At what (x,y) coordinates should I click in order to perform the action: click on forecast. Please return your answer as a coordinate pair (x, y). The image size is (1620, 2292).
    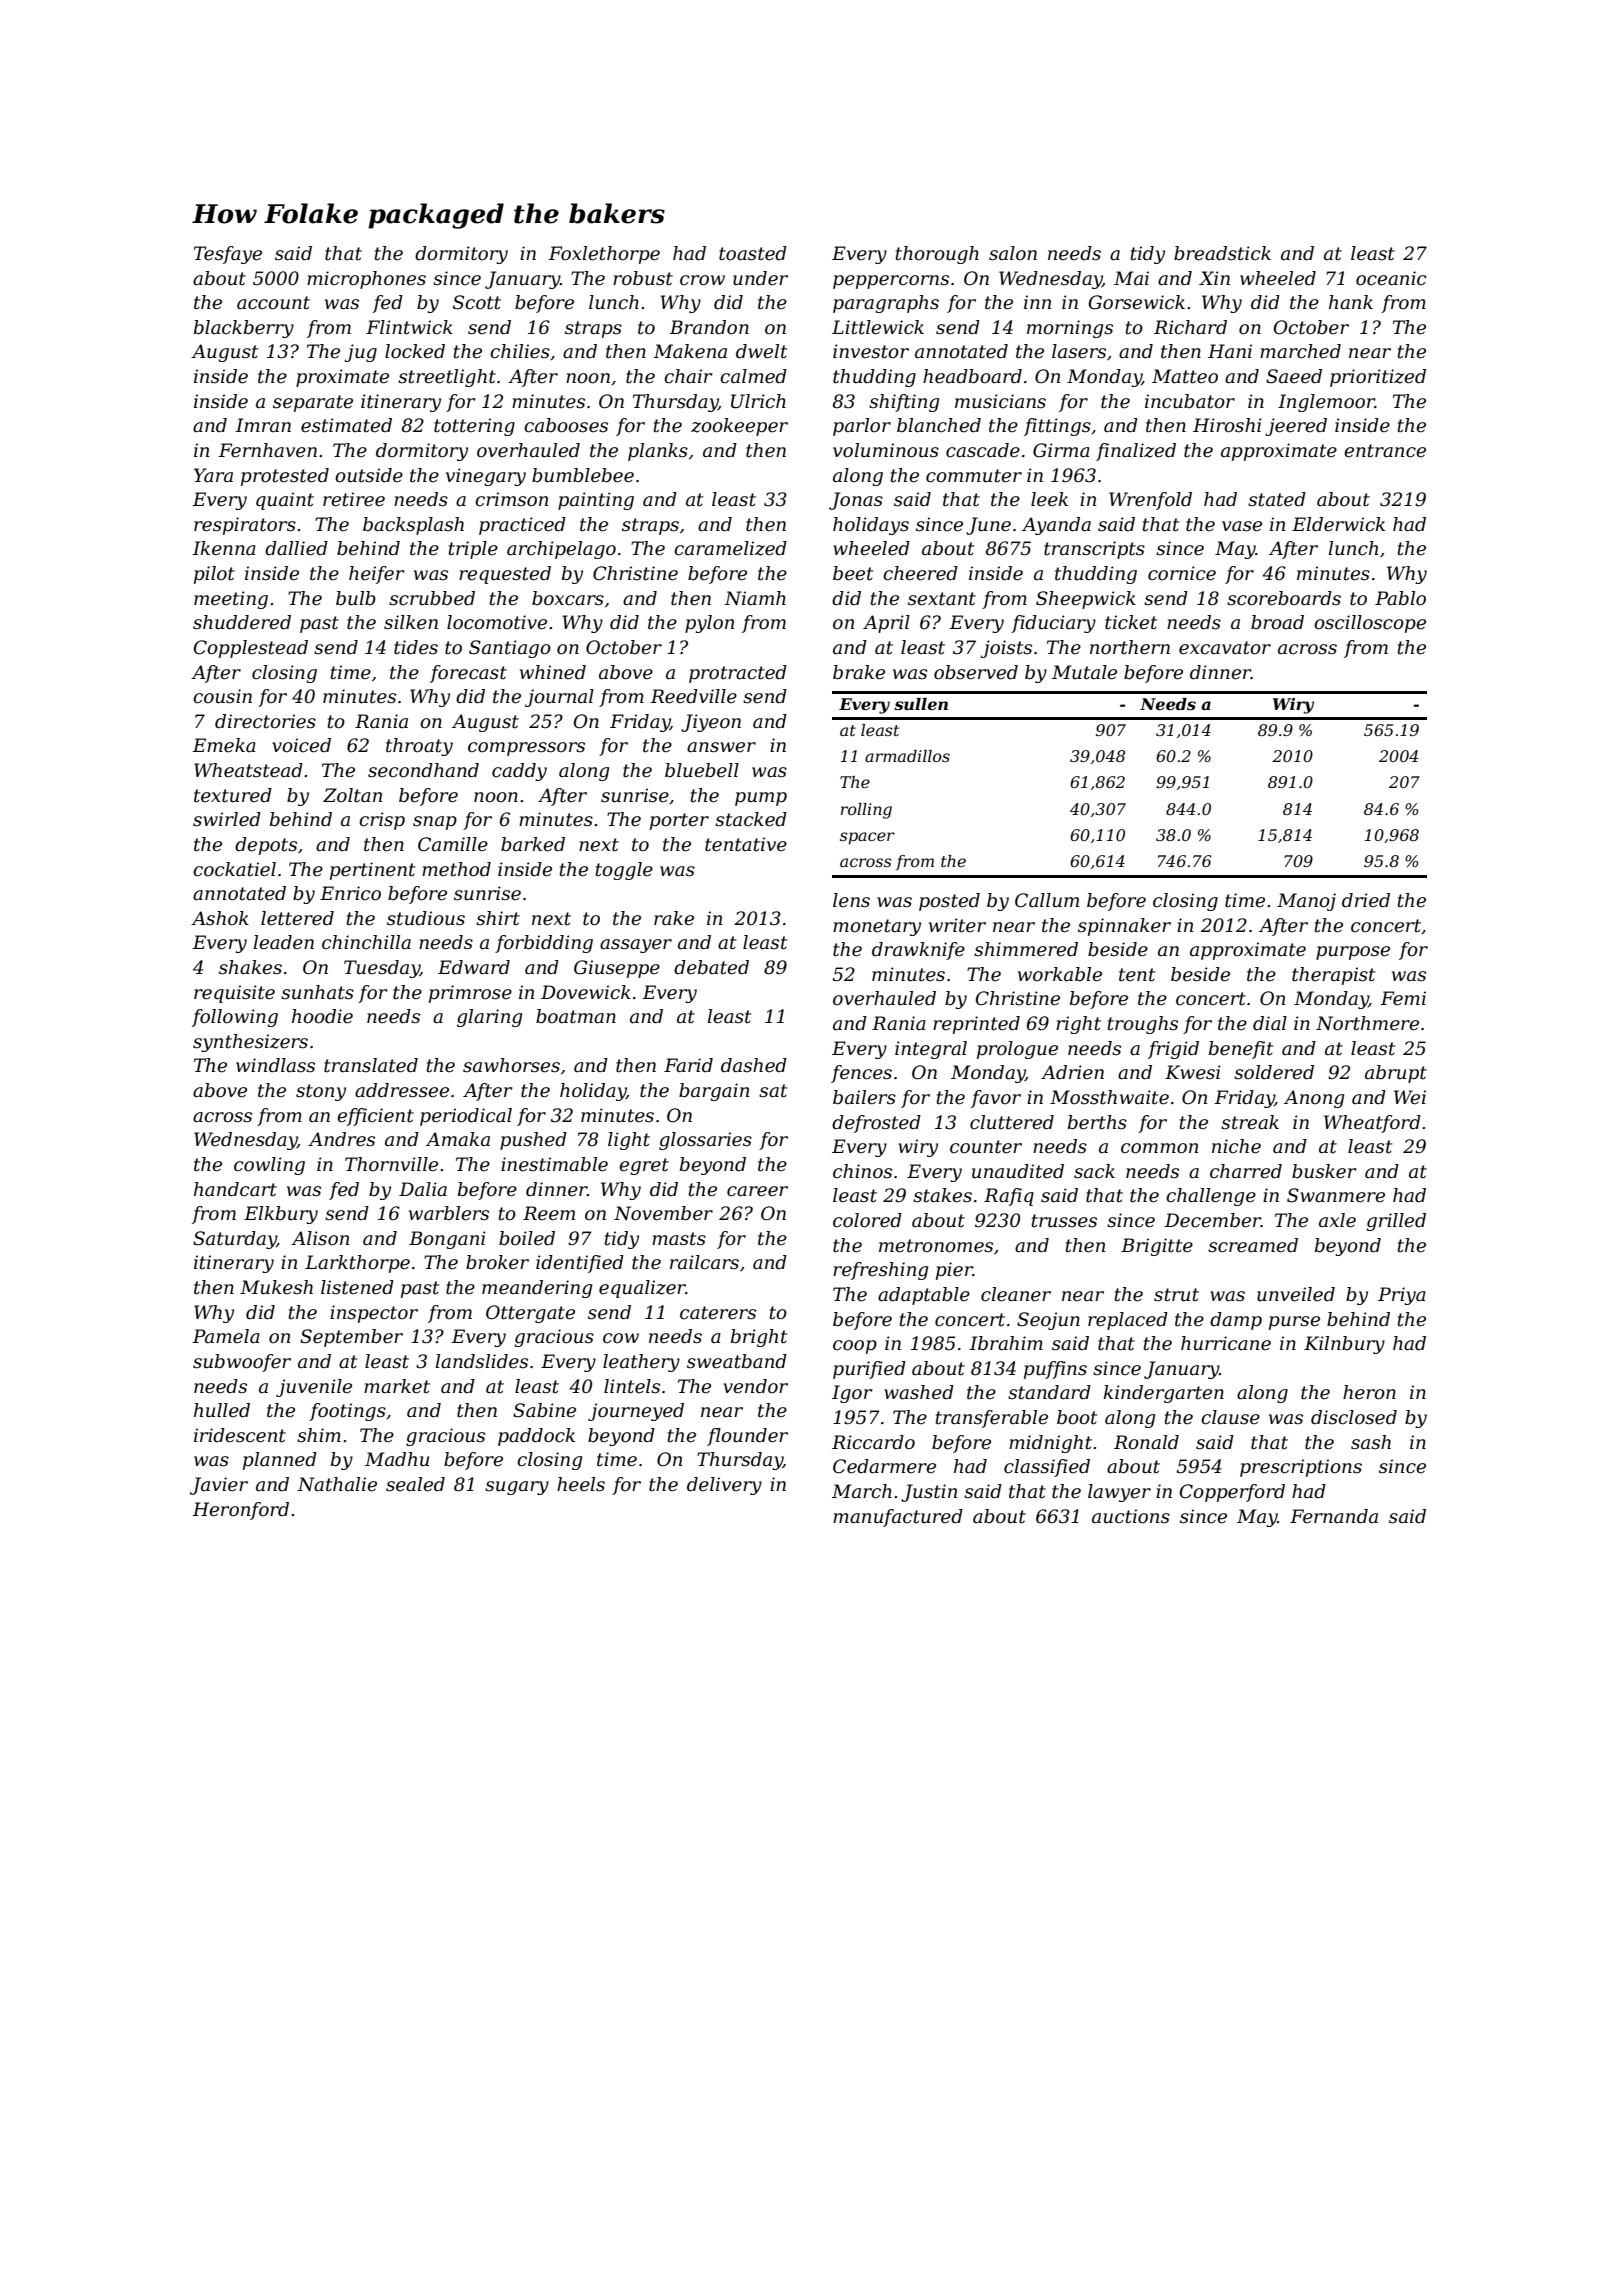
    Looking at the image, I should click on (468, 674).
